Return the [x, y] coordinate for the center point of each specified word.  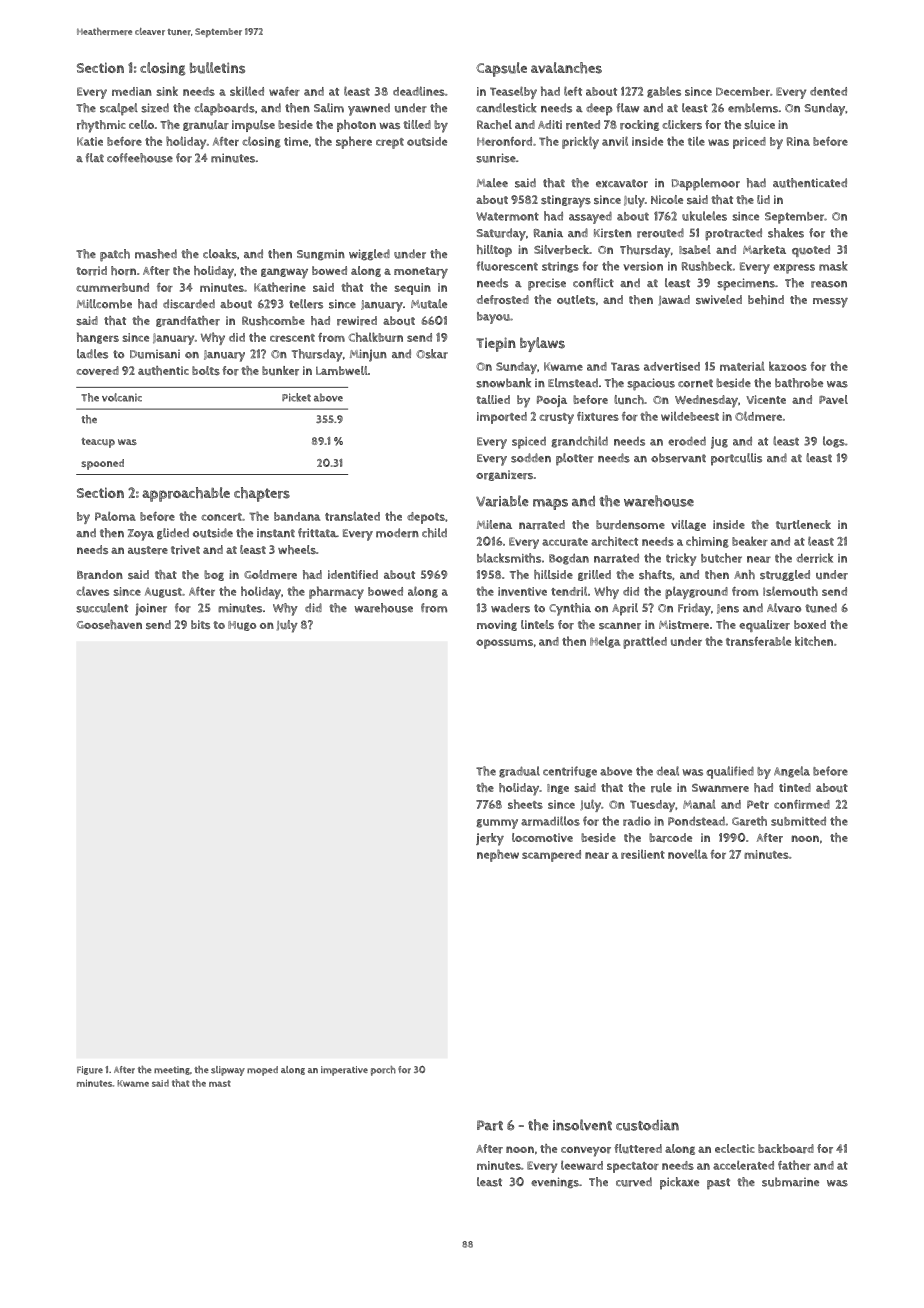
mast [220, 1083]
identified [353, 574]
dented [828, 91]
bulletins [217, 68]
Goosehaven [109, 624]
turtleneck [803, 525]
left [573, 91]
